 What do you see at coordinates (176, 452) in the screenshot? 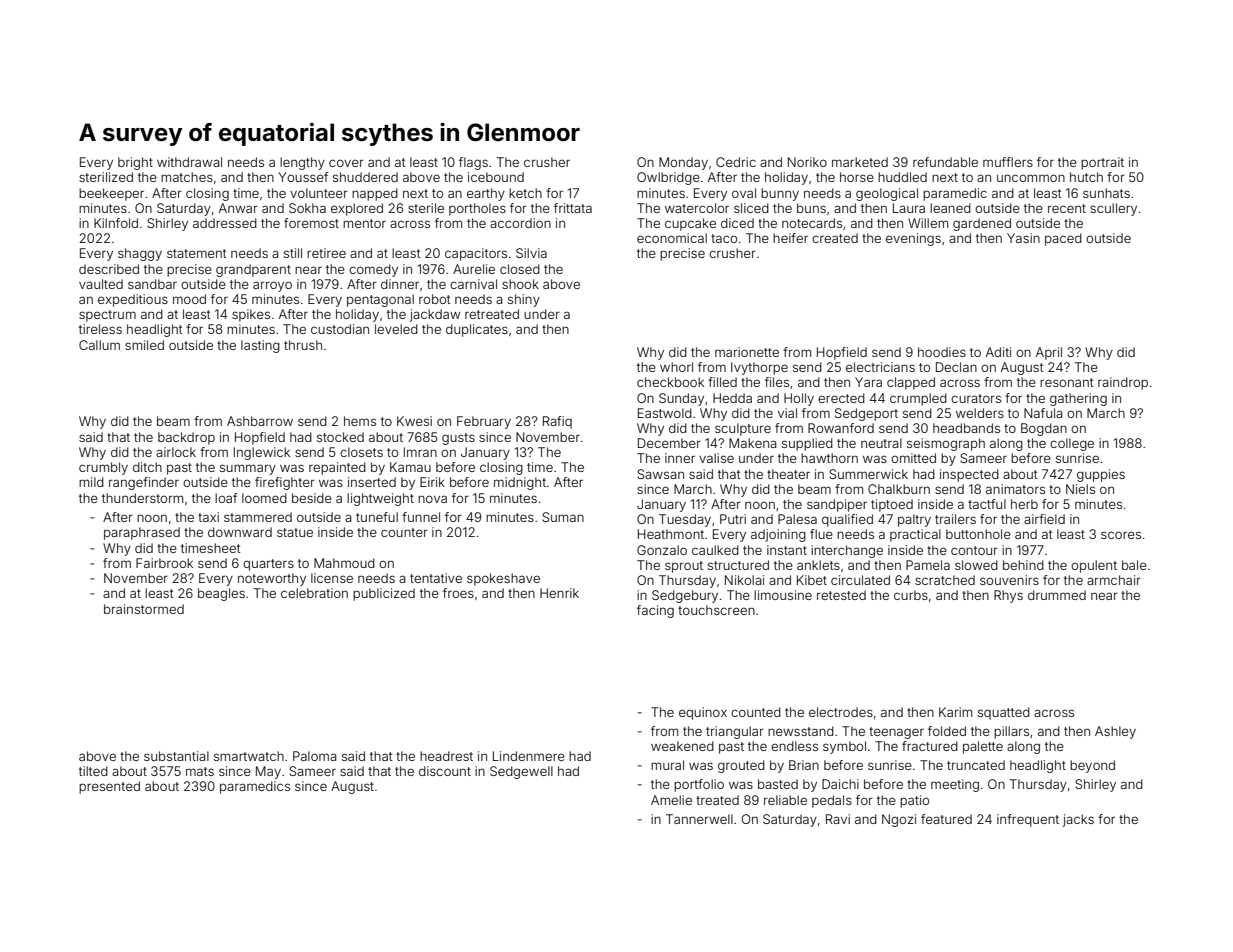
I see `airlock` at bounding box center [176, 452].
